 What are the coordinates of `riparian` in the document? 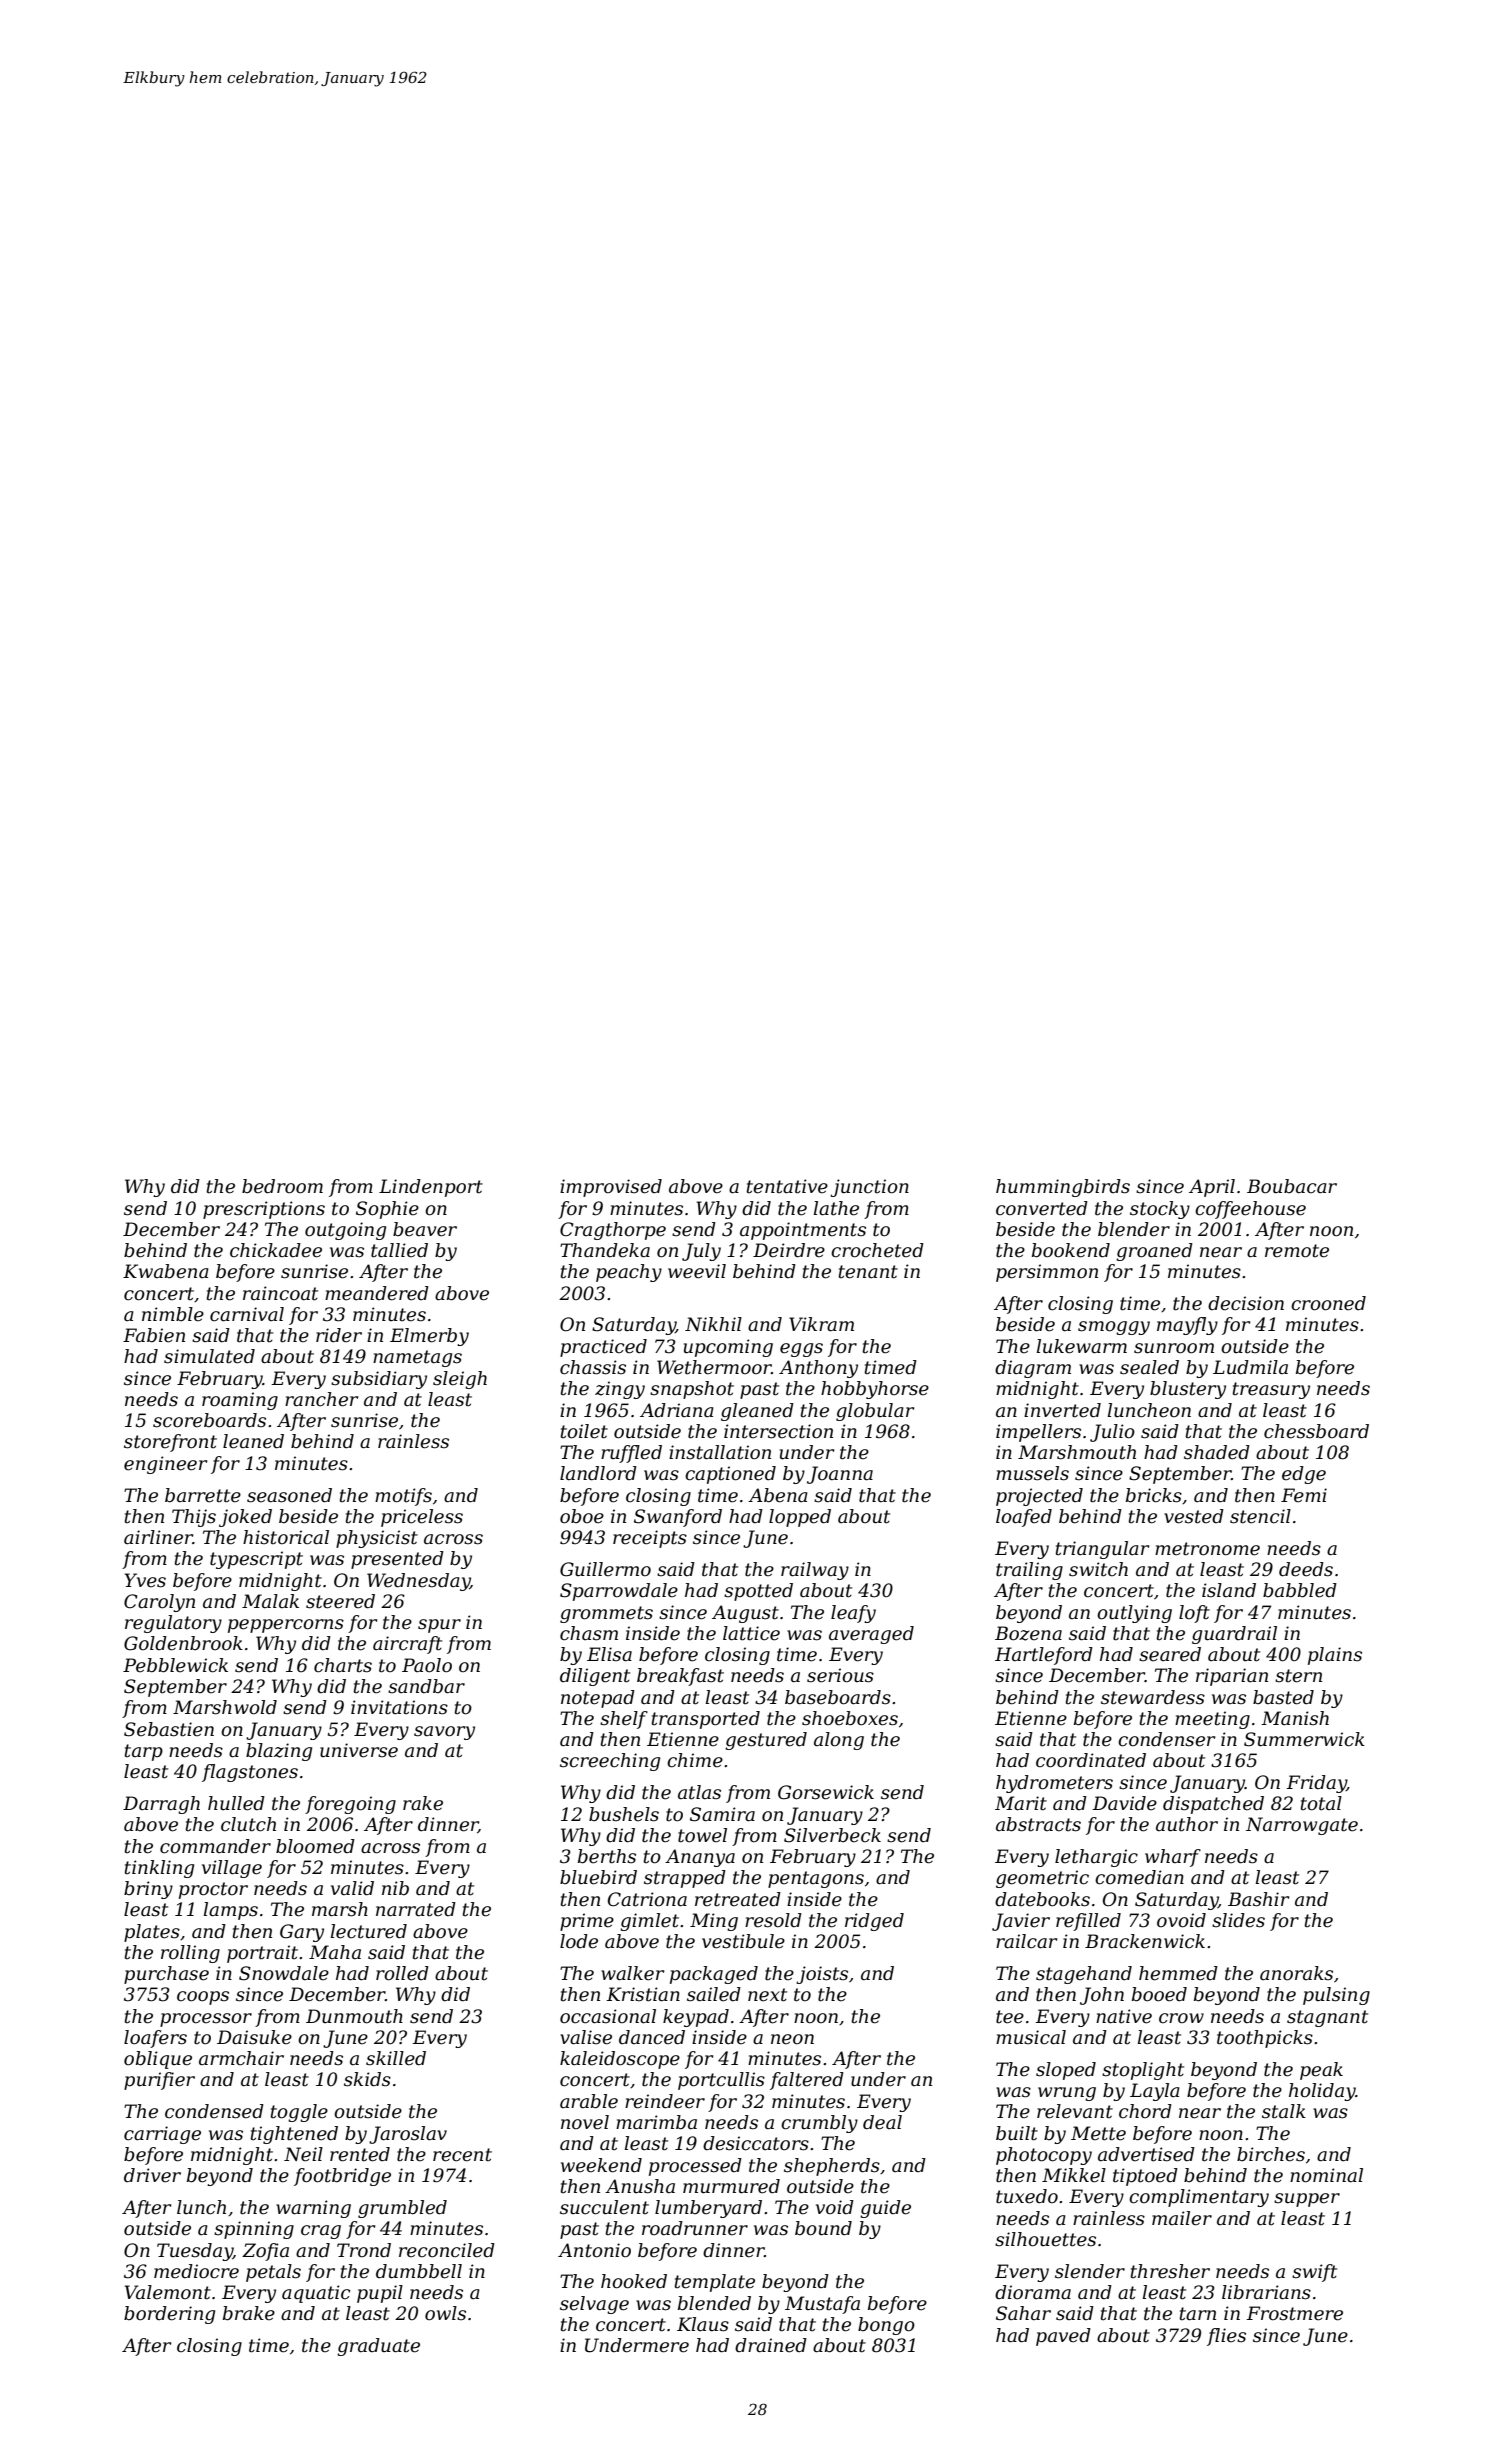 It's located at (1232, 1677).
